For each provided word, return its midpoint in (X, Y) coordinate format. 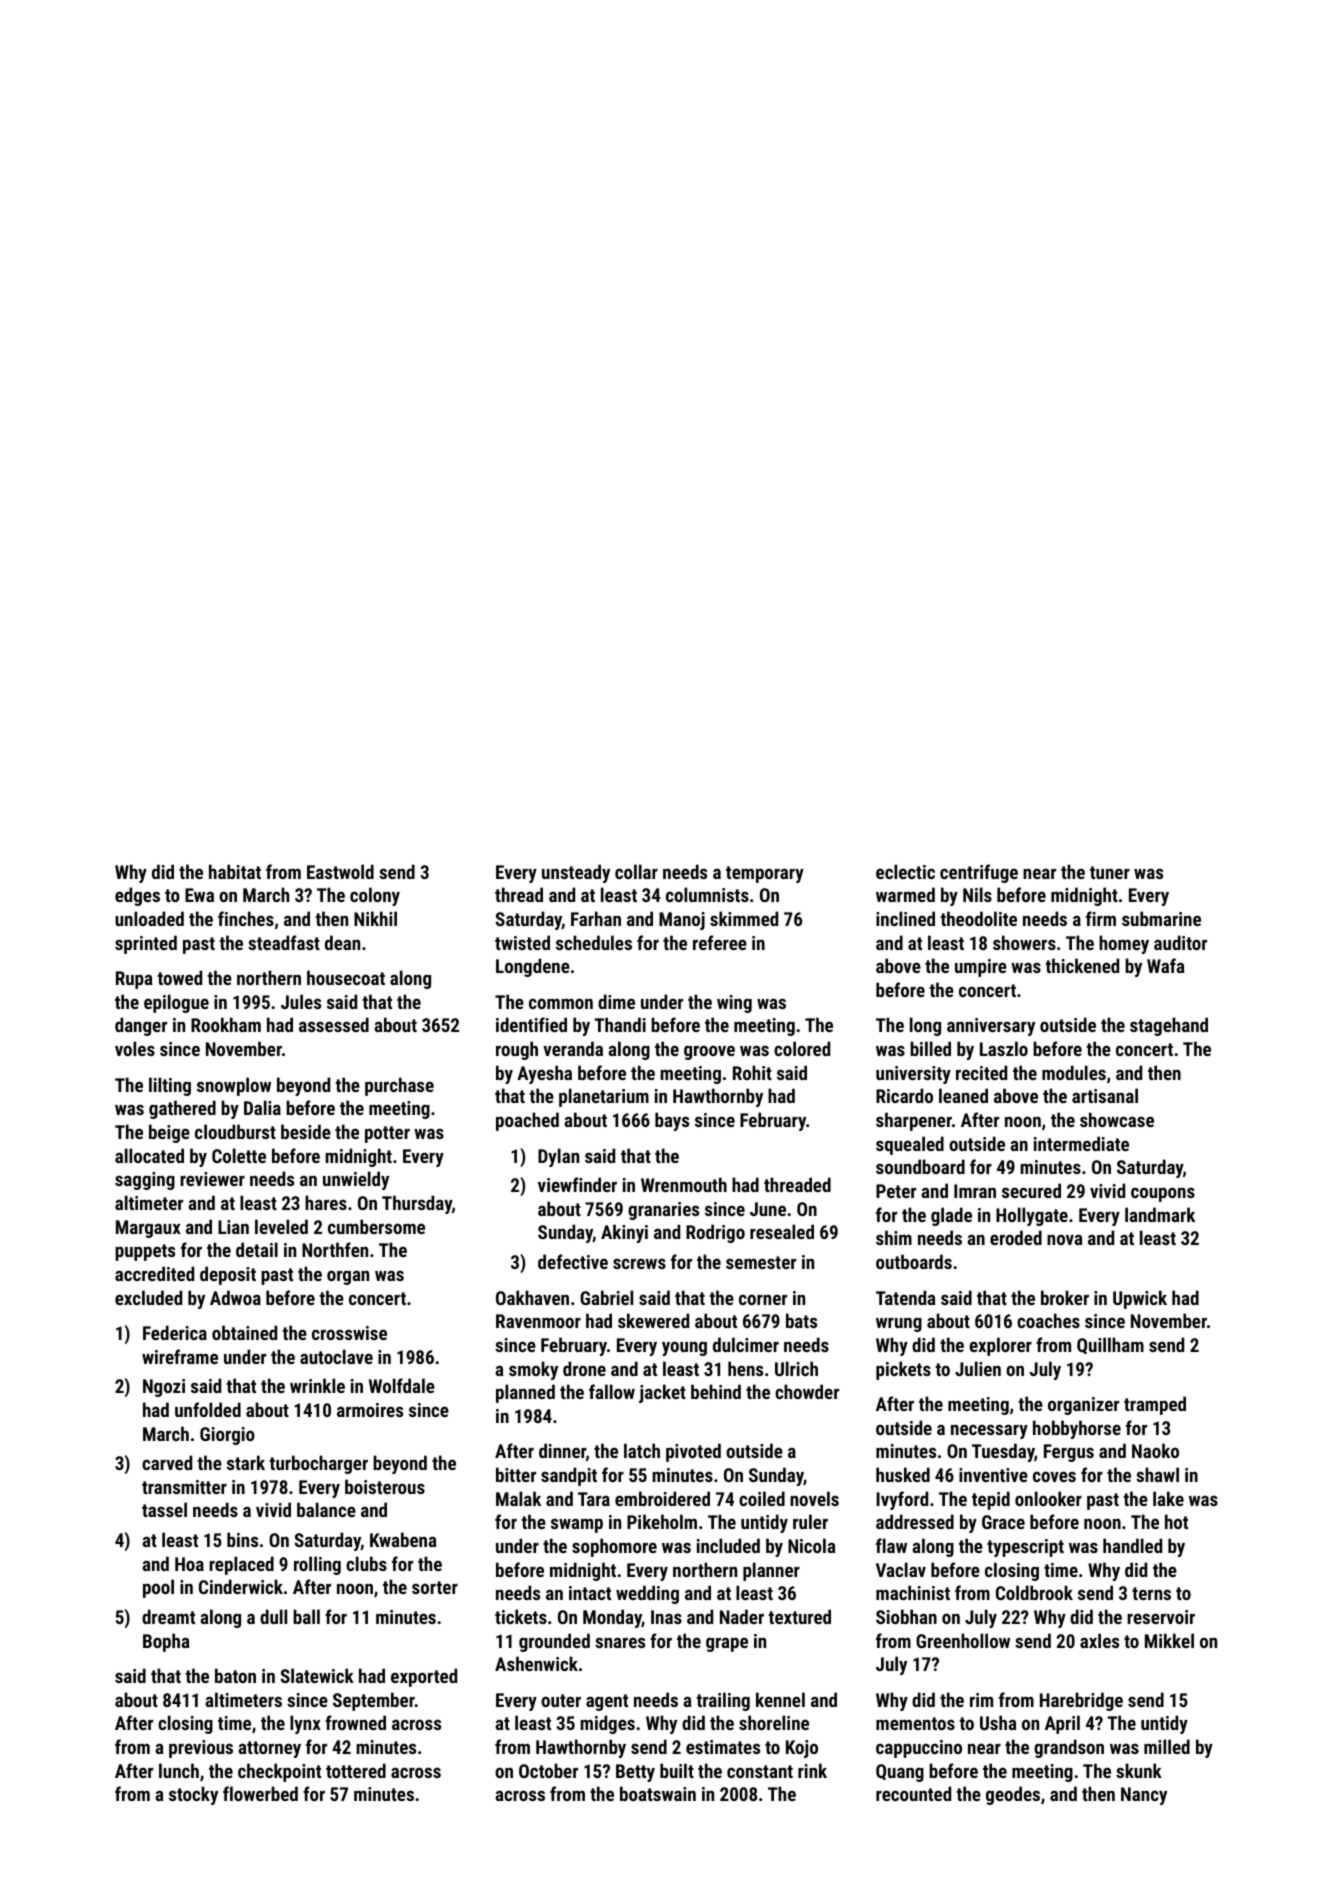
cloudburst (235, 1131)
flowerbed (260, 1793)
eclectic (905, 871)
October (548, 1770)
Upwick (1140, 1299)
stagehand (1169, 1026)
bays (672, 1121)
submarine (1161, 918)
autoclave (336, 1356)
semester (761, 1262)
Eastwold (340, 871)
